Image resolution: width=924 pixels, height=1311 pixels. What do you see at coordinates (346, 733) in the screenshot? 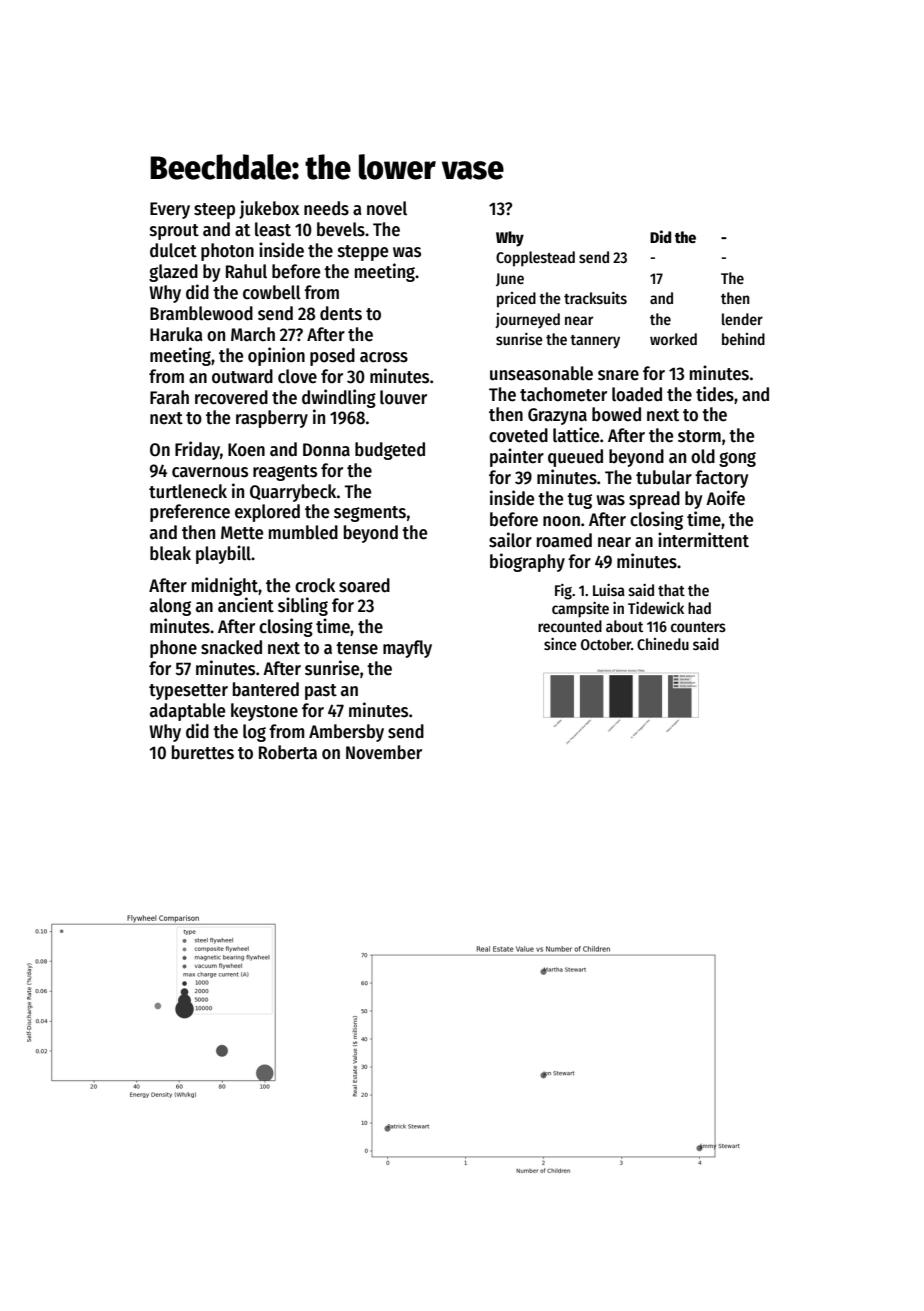
I see `Ambersby` at bounding box center [346, 733].
